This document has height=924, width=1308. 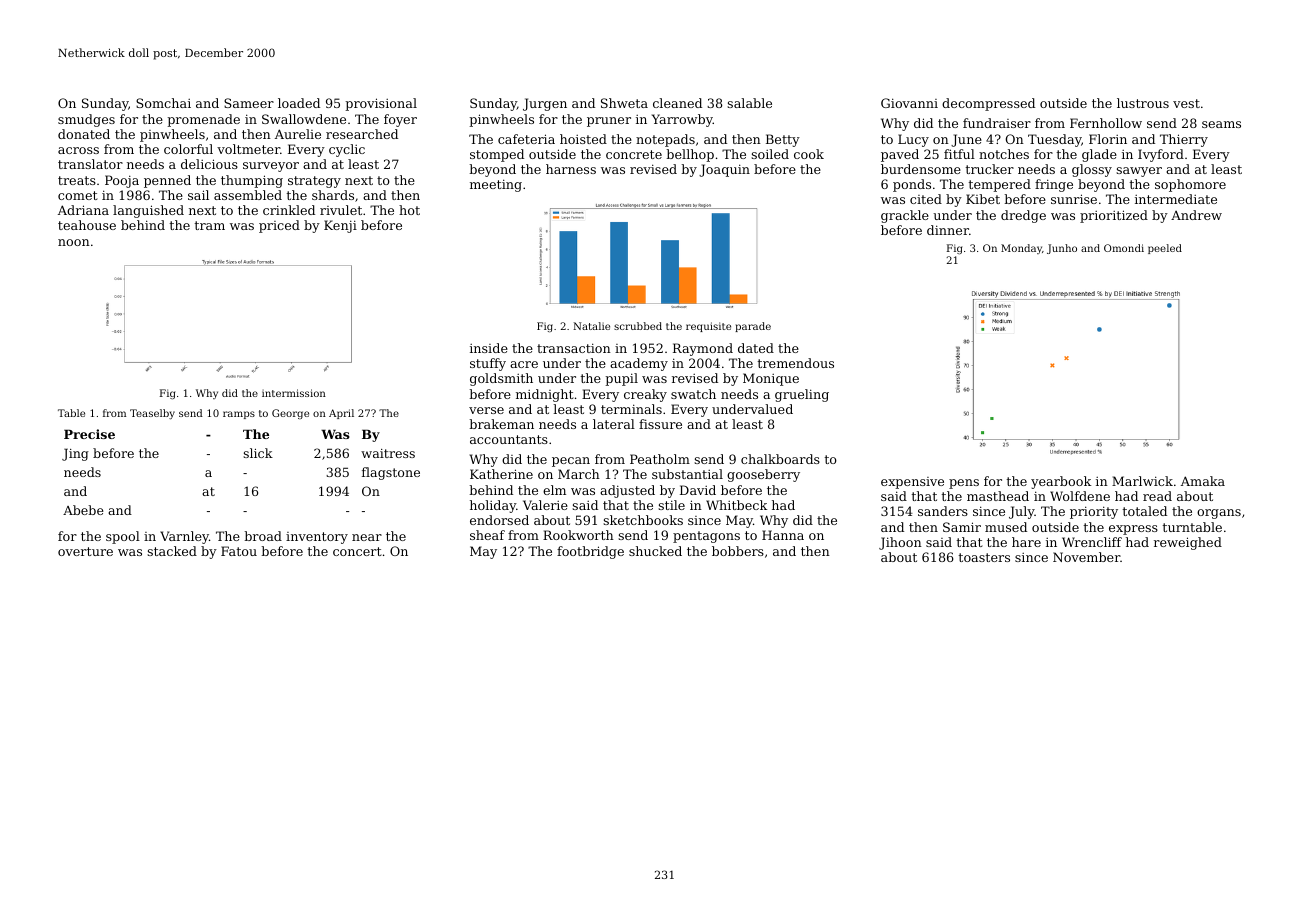 I want to click on Giovanni, so click(x=909, y=103).
